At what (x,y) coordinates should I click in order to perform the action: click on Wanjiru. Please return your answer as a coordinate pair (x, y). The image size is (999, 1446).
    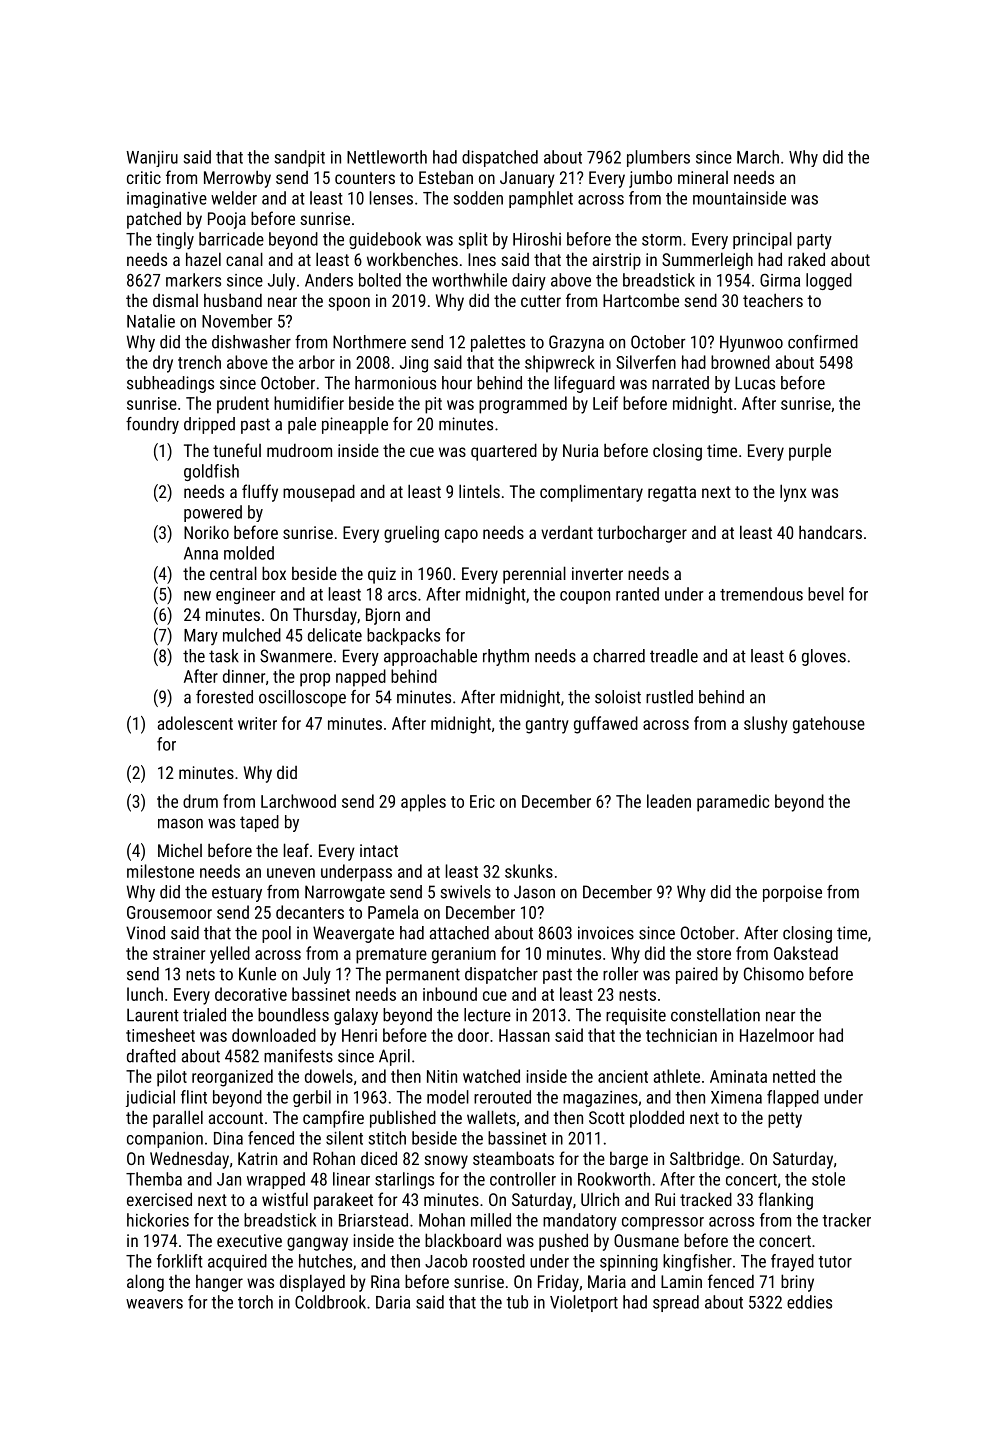
    Looking at the image, I should click on (152, 159).
